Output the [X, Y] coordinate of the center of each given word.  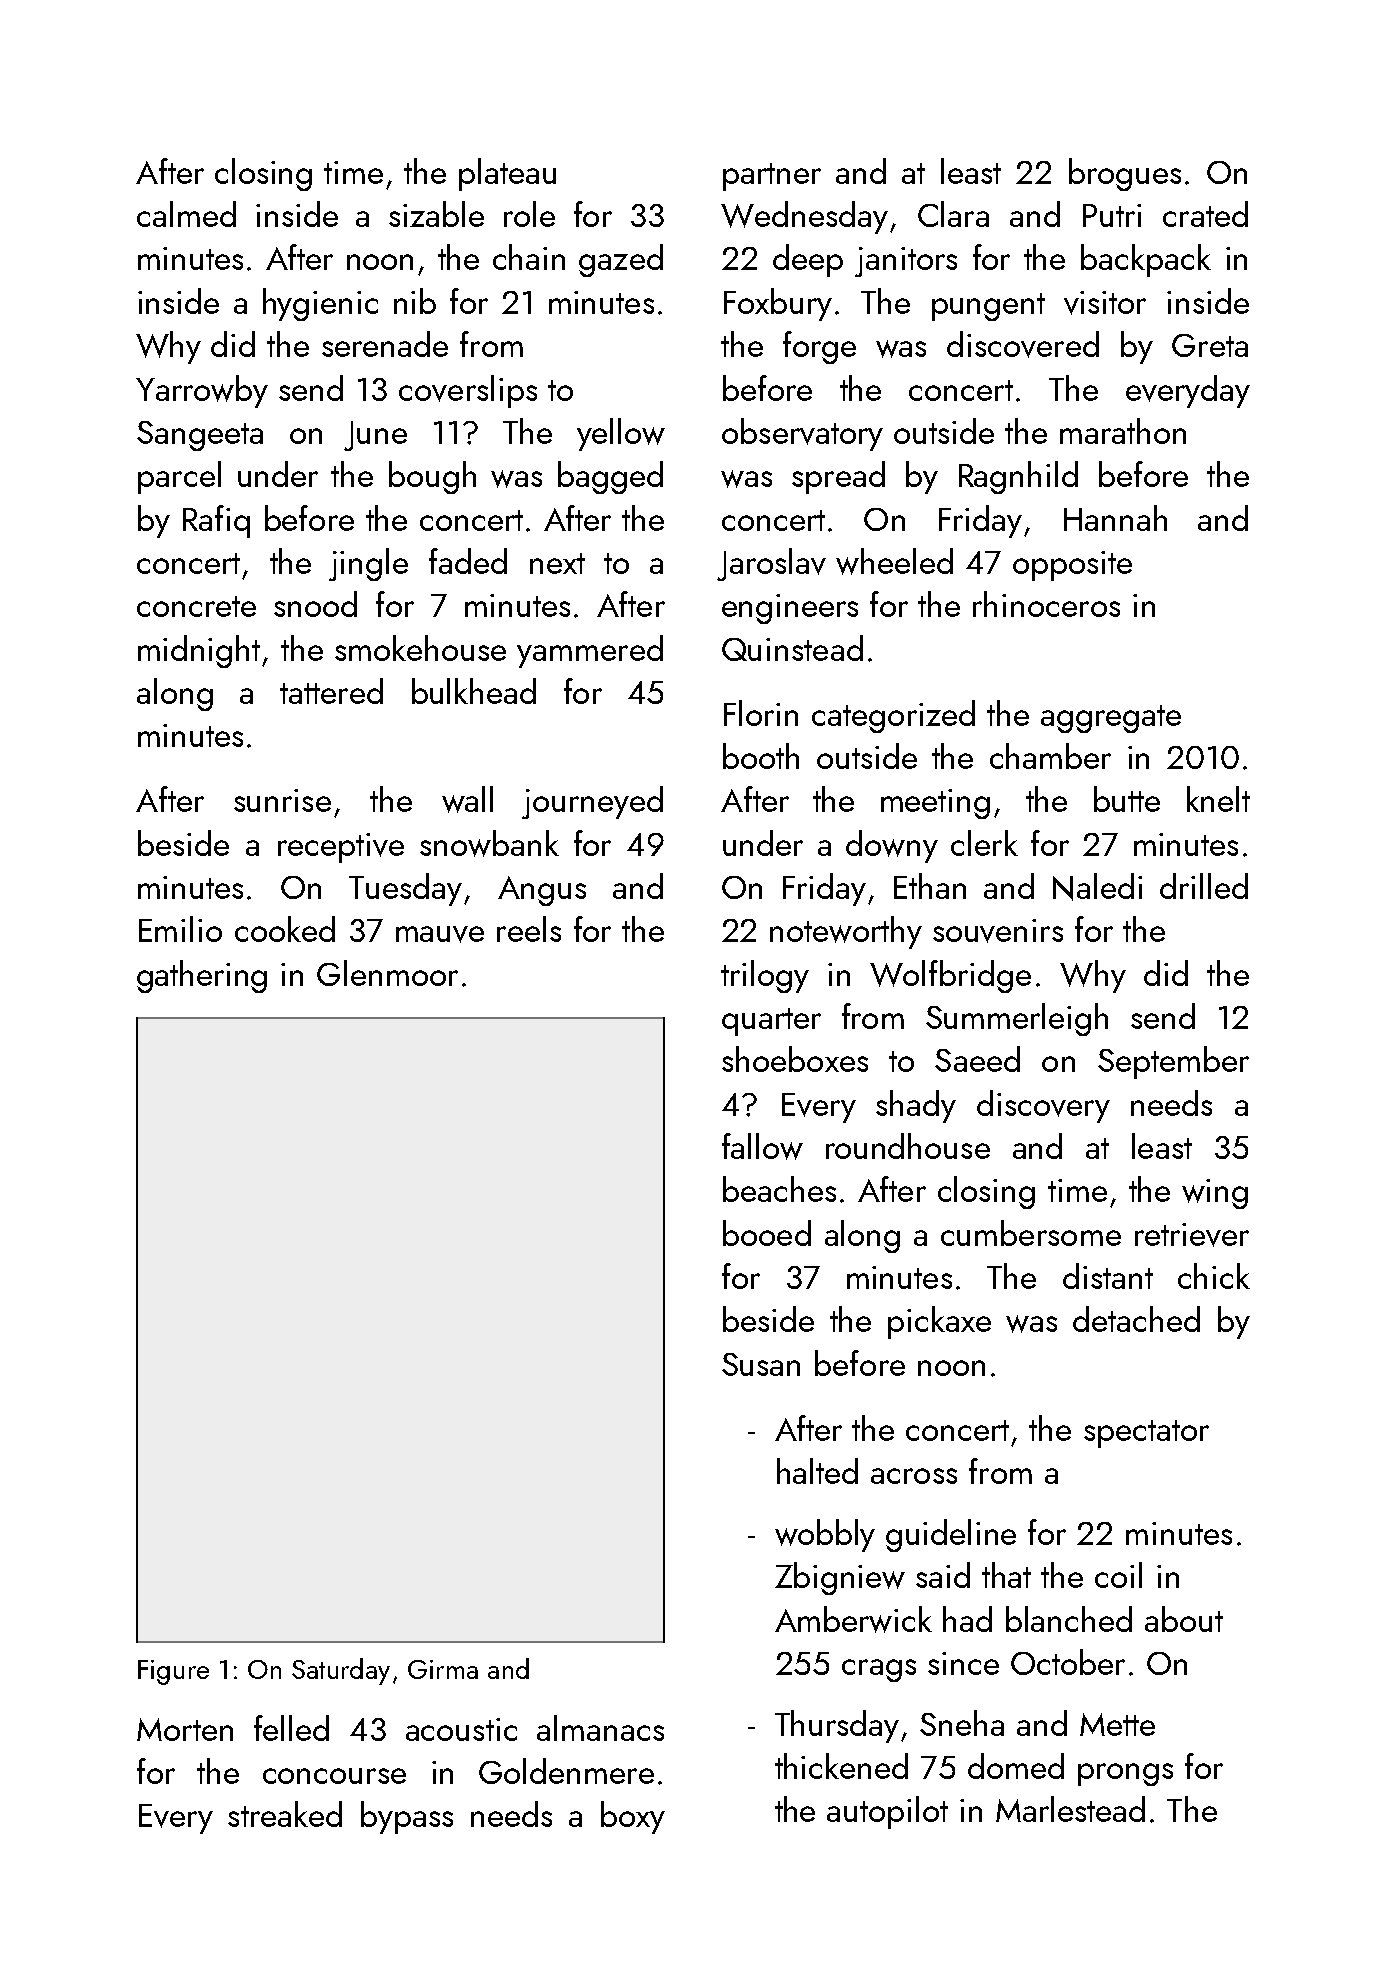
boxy [633, 1817]
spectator [1146, 1434]
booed [767, 1233]
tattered [331, 691]
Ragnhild [1018, 477]
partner [772, 177]
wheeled [894, 561]
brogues [1125, 174]
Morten [185, 1729]
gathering [202, 976]
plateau [507, 174]
